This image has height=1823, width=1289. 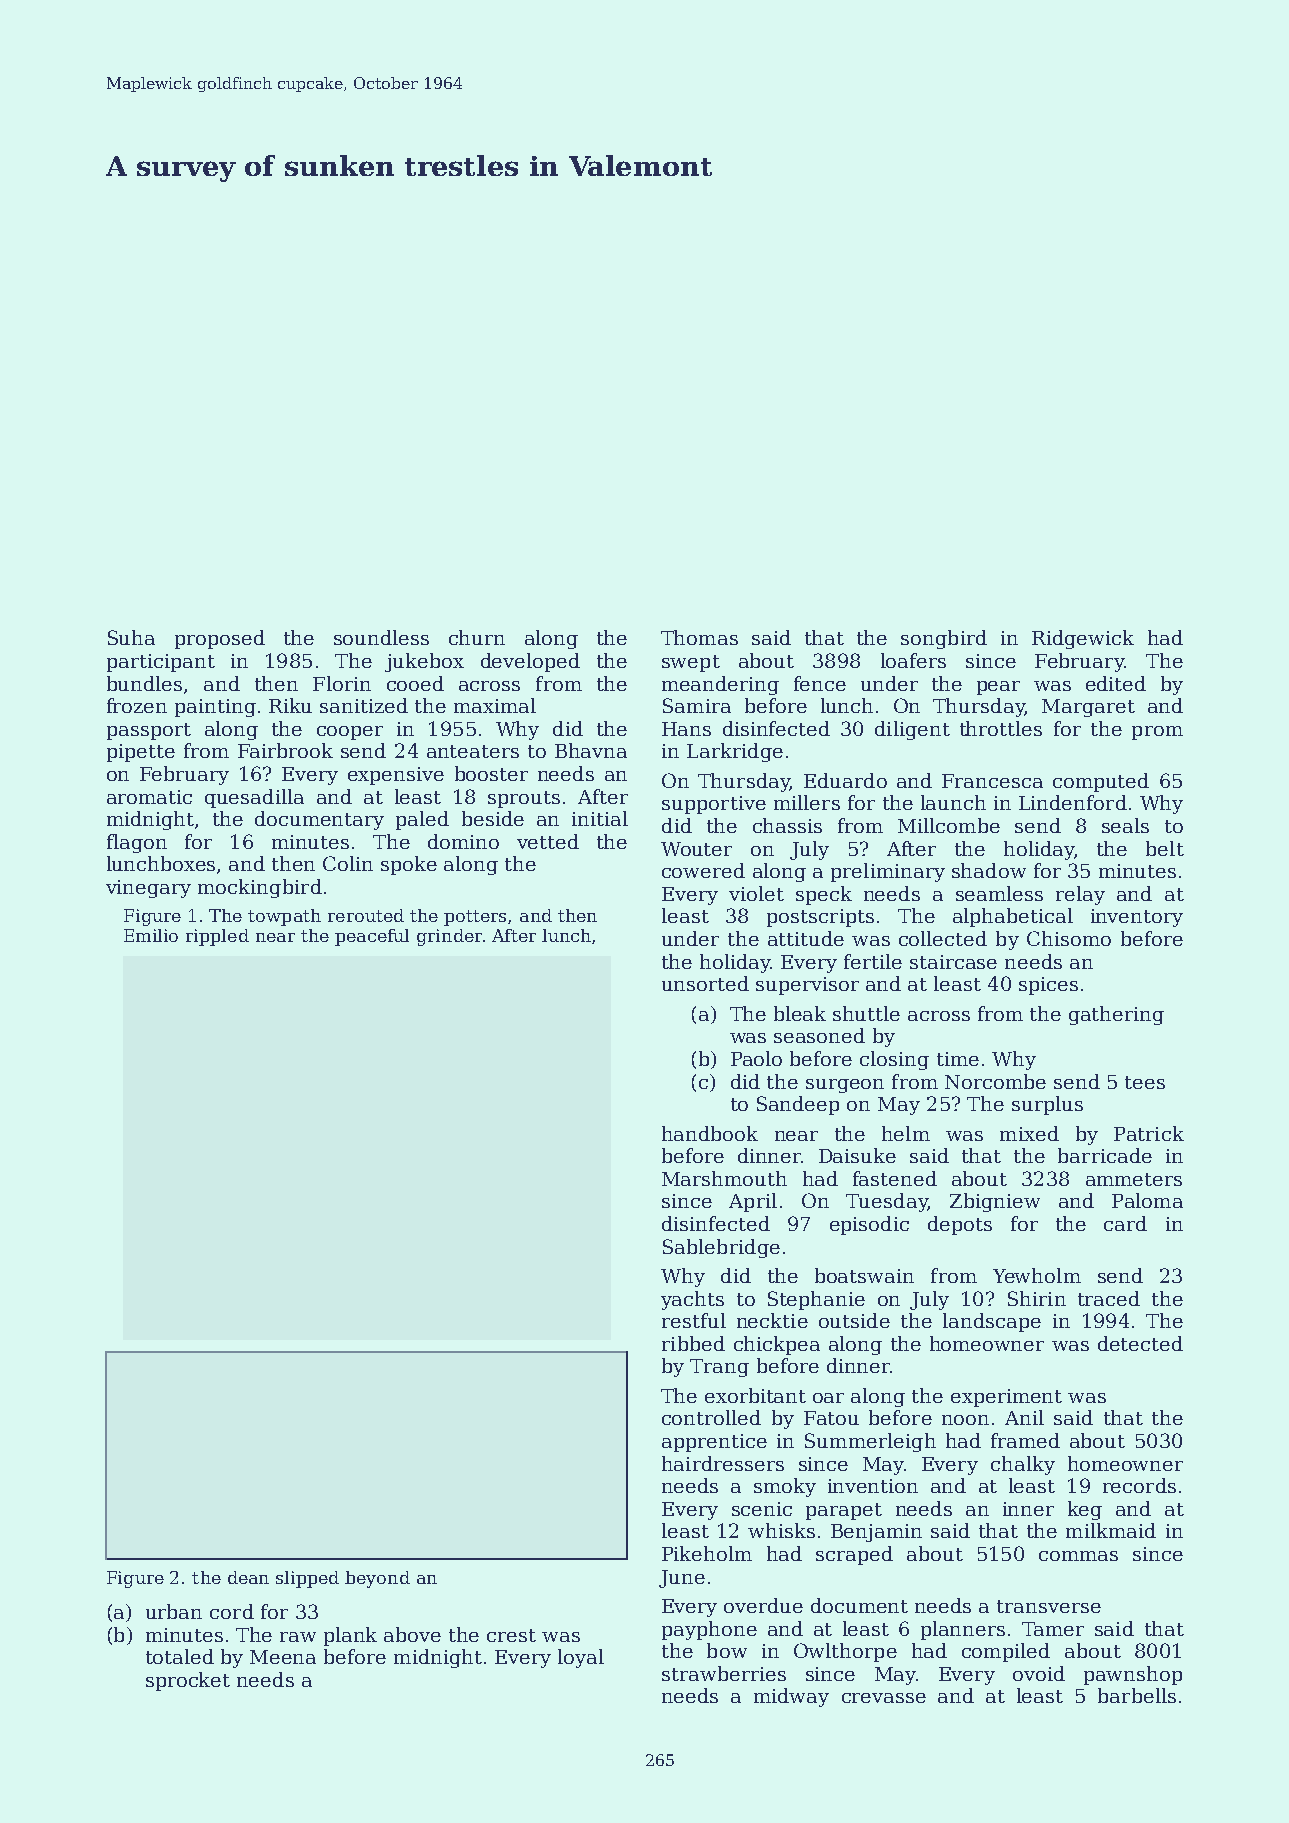 I want to click on Stephanie, so click(x=816, y=1300).
